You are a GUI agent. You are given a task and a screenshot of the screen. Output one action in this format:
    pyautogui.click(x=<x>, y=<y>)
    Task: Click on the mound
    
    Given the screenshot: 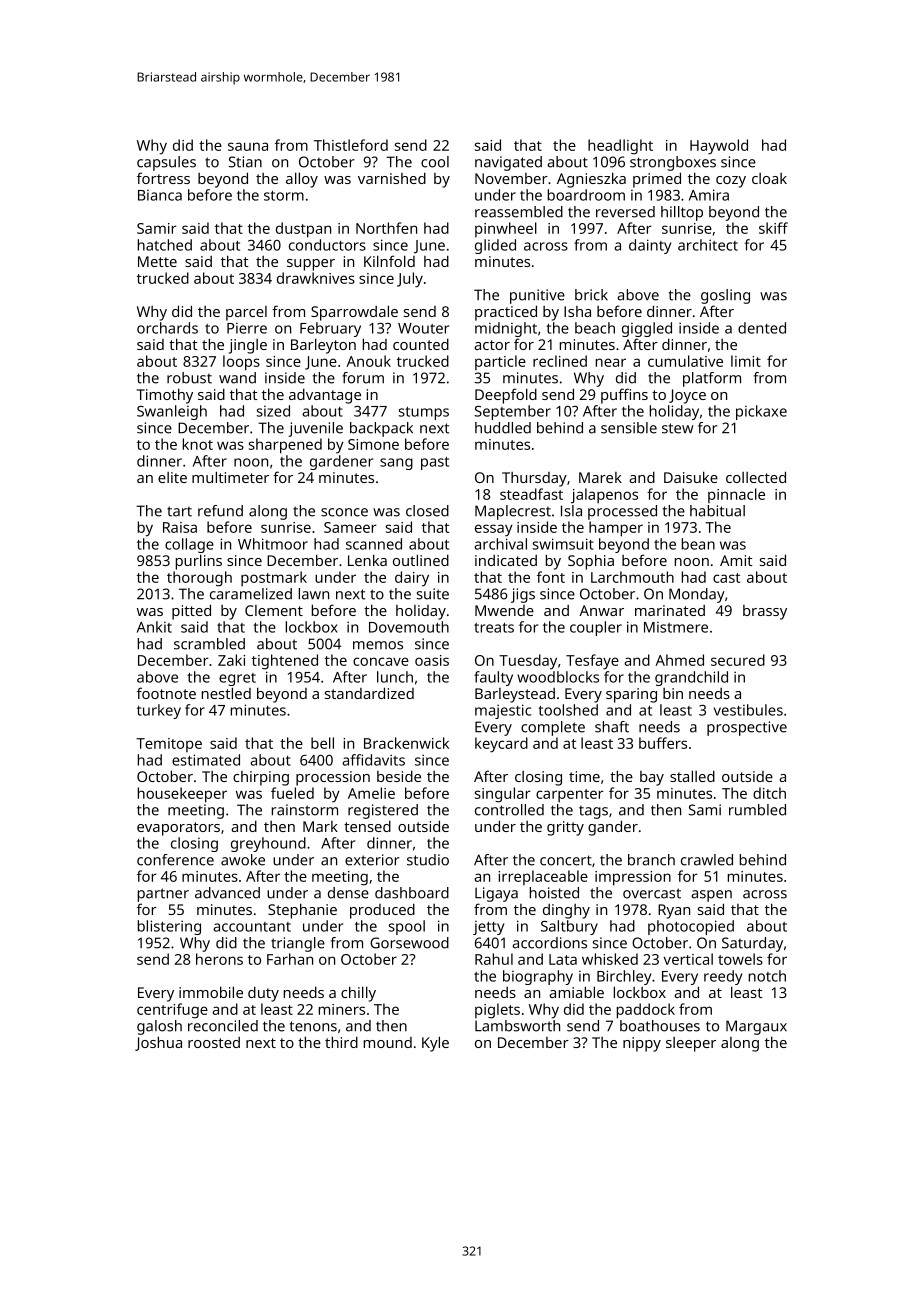 What is the action you would take?
    pyautogui.click(x=388, y=1042)
